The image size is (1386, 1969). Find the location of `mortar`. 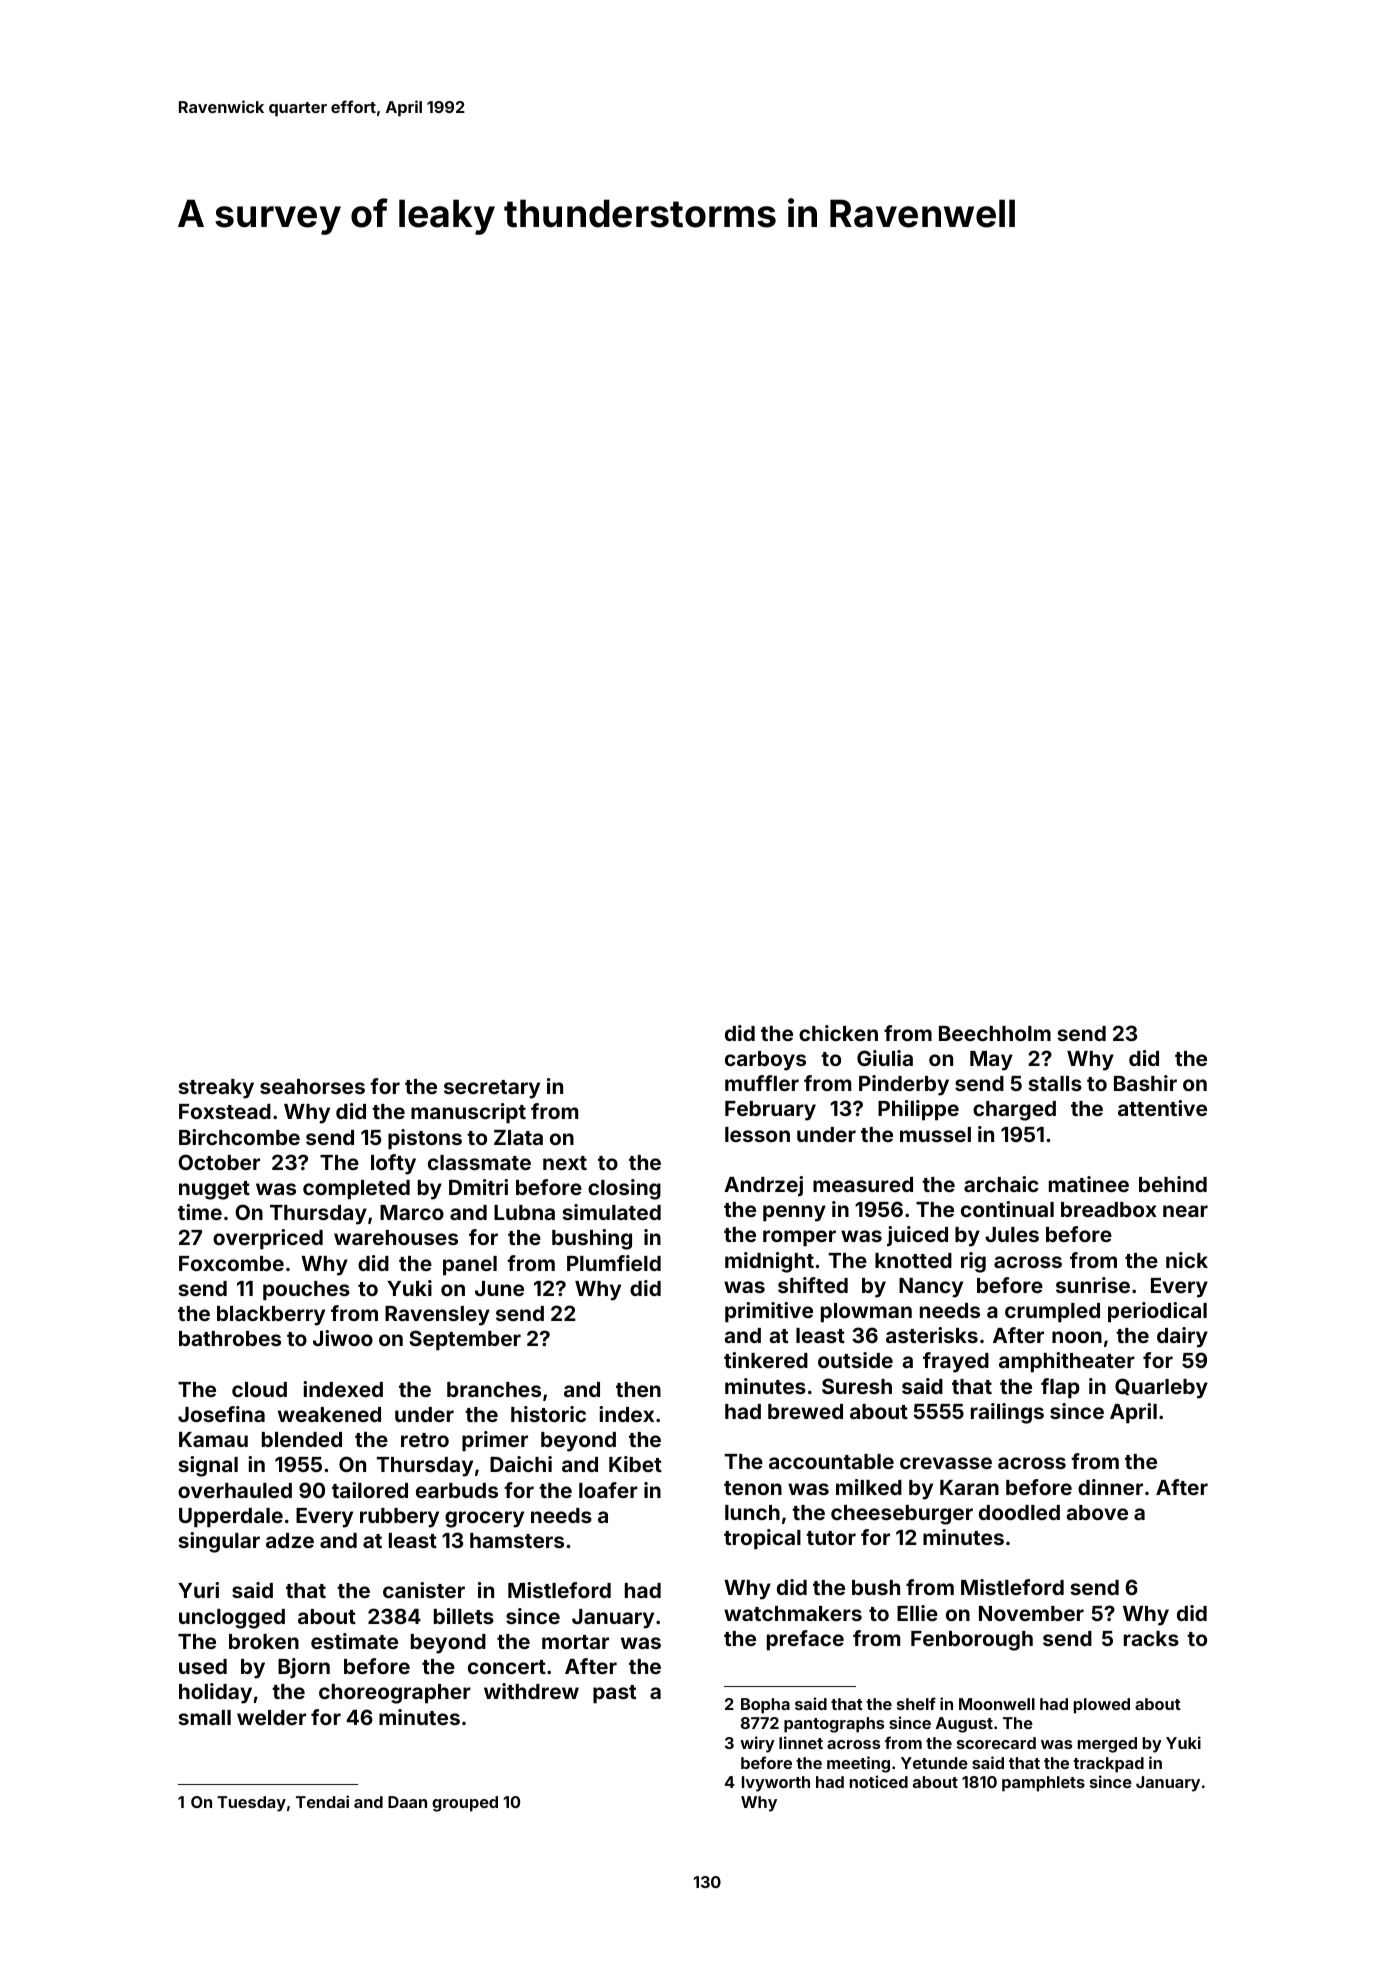

mortar is located at coordinates (575, 1642).
